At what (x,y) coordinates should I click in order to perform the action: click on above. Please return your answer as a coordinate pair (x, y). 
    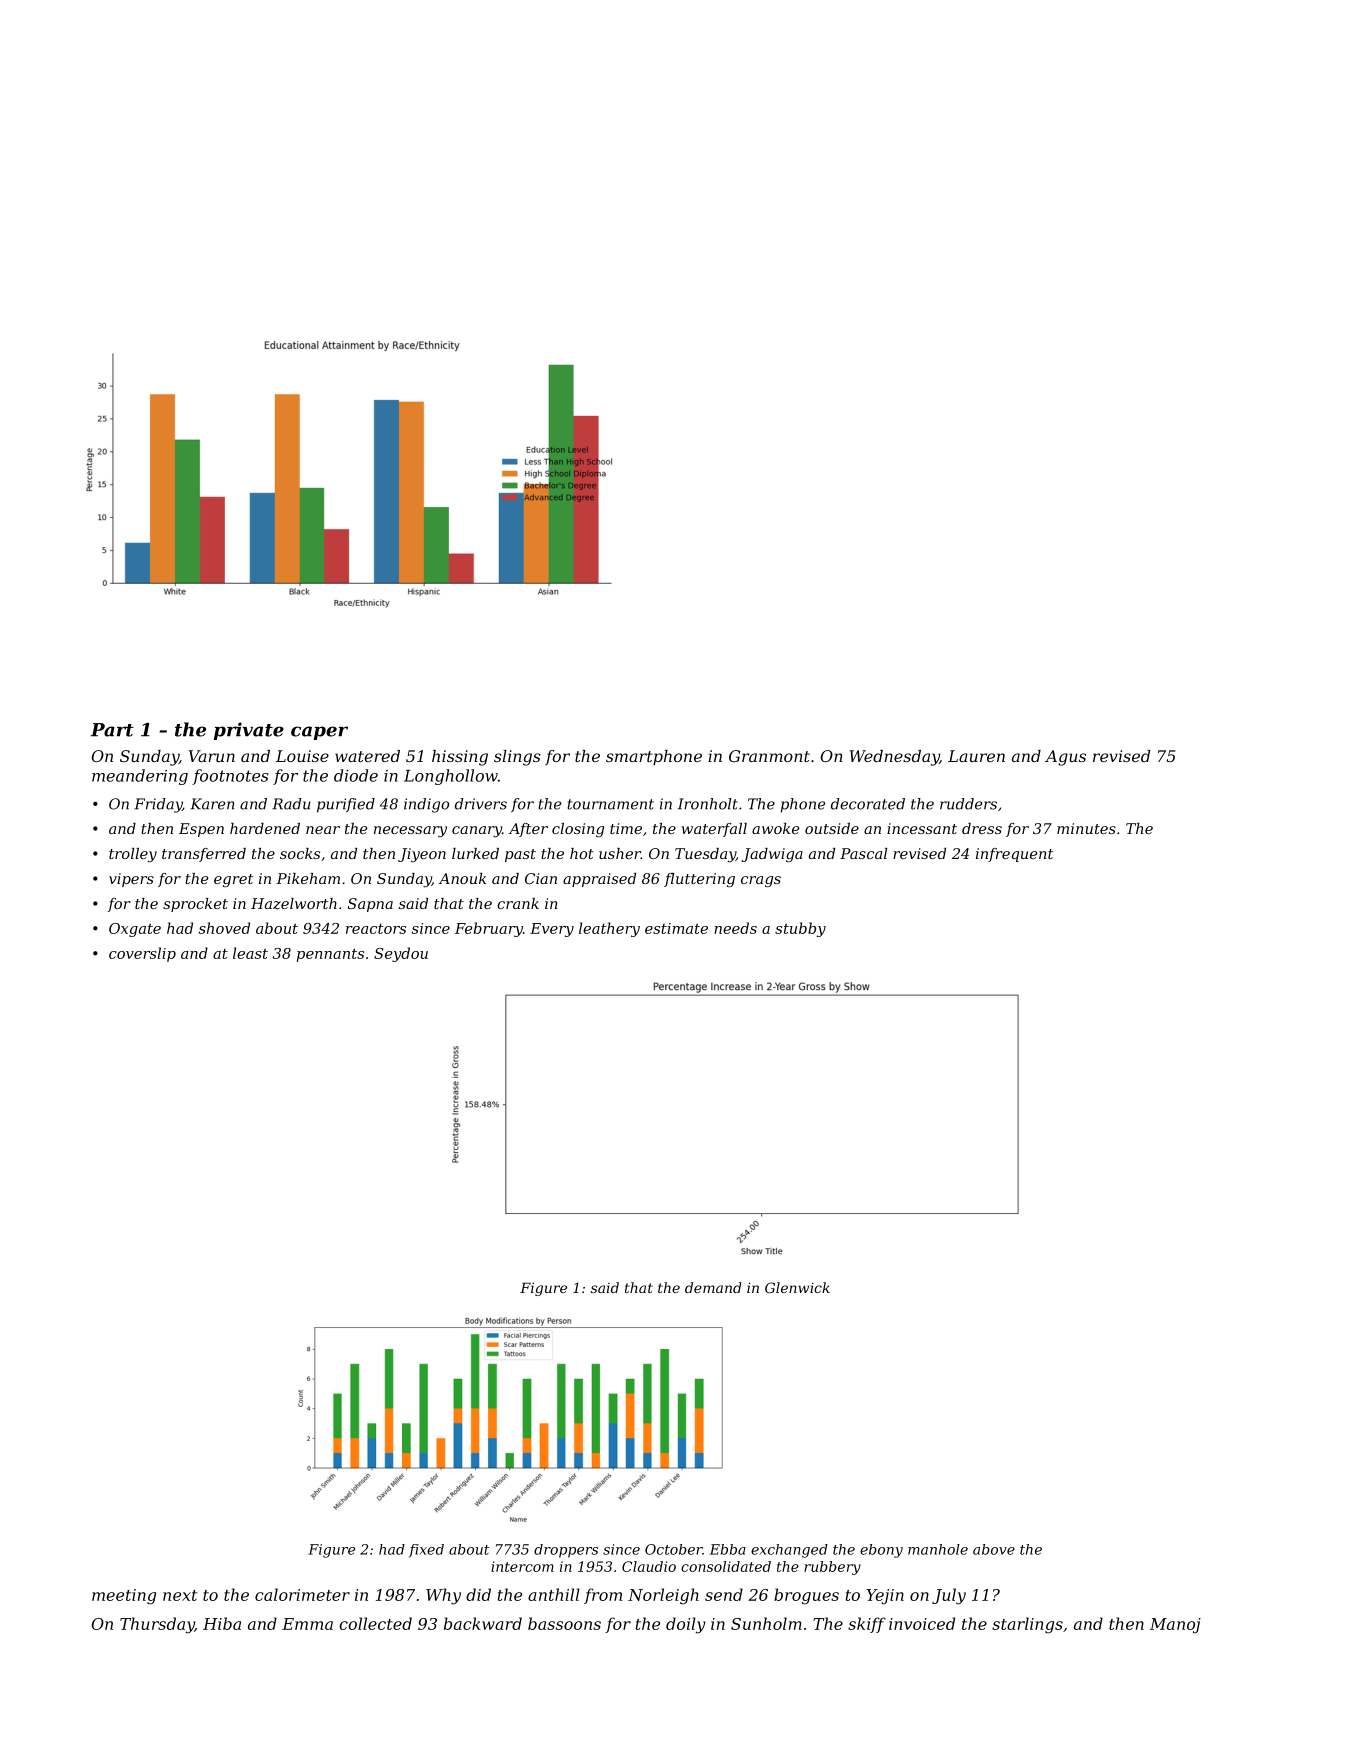
    Looking at the image, I should click on (994, 1549).
